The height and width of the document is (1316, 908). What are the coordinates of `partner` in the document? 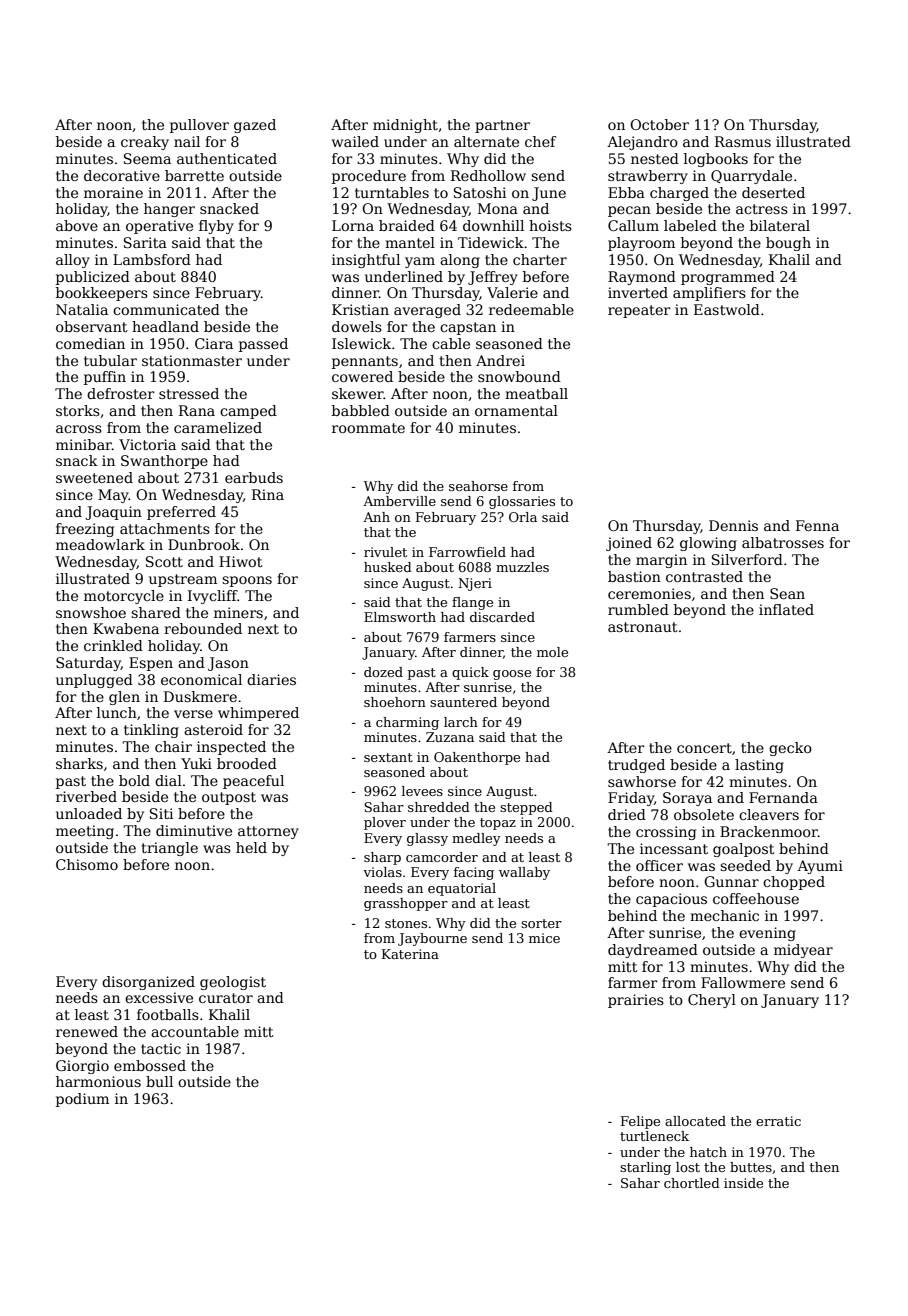 It's located at (502, 126).
